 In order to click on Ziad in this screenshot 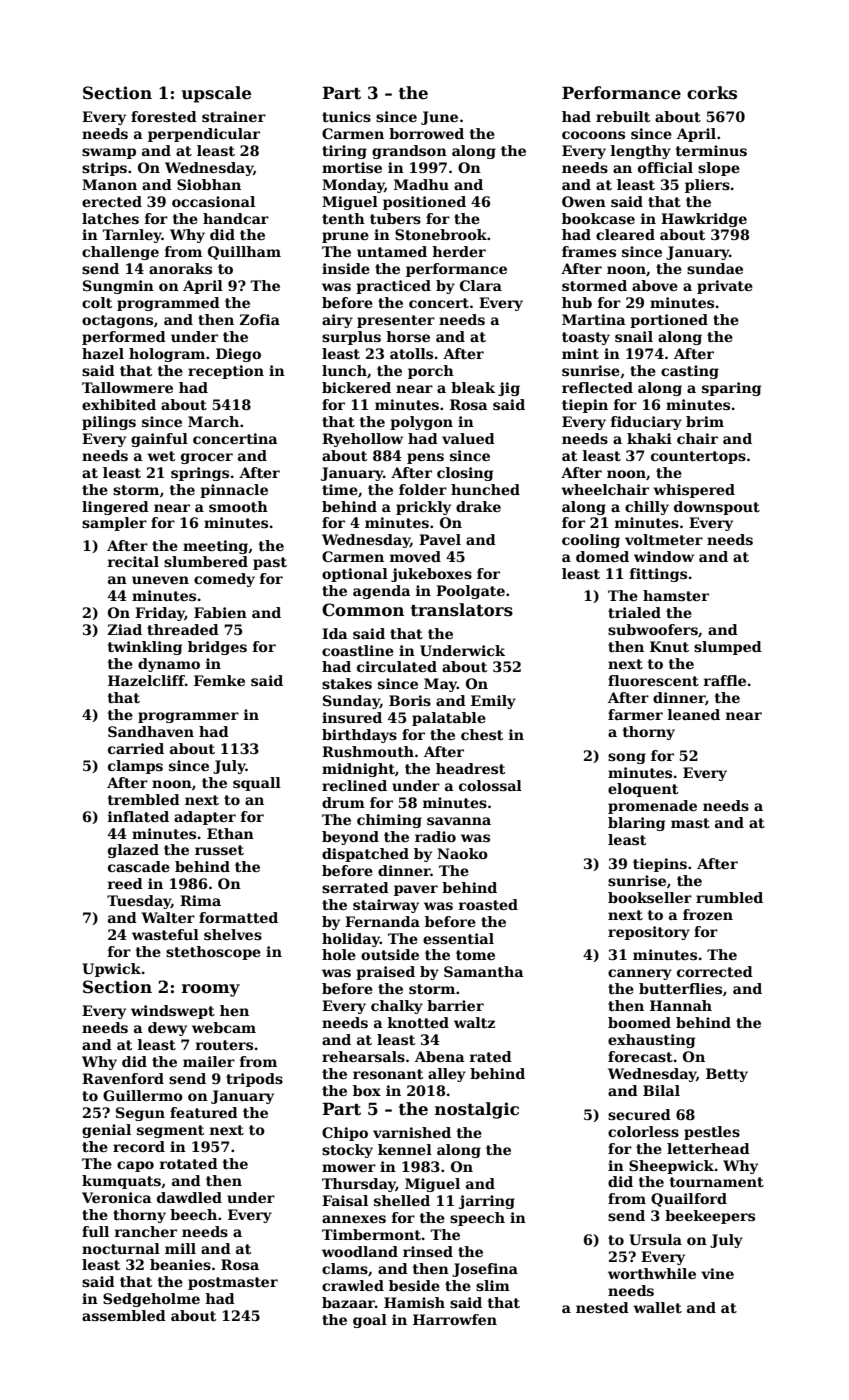, I will do `click(125, 629)`.
